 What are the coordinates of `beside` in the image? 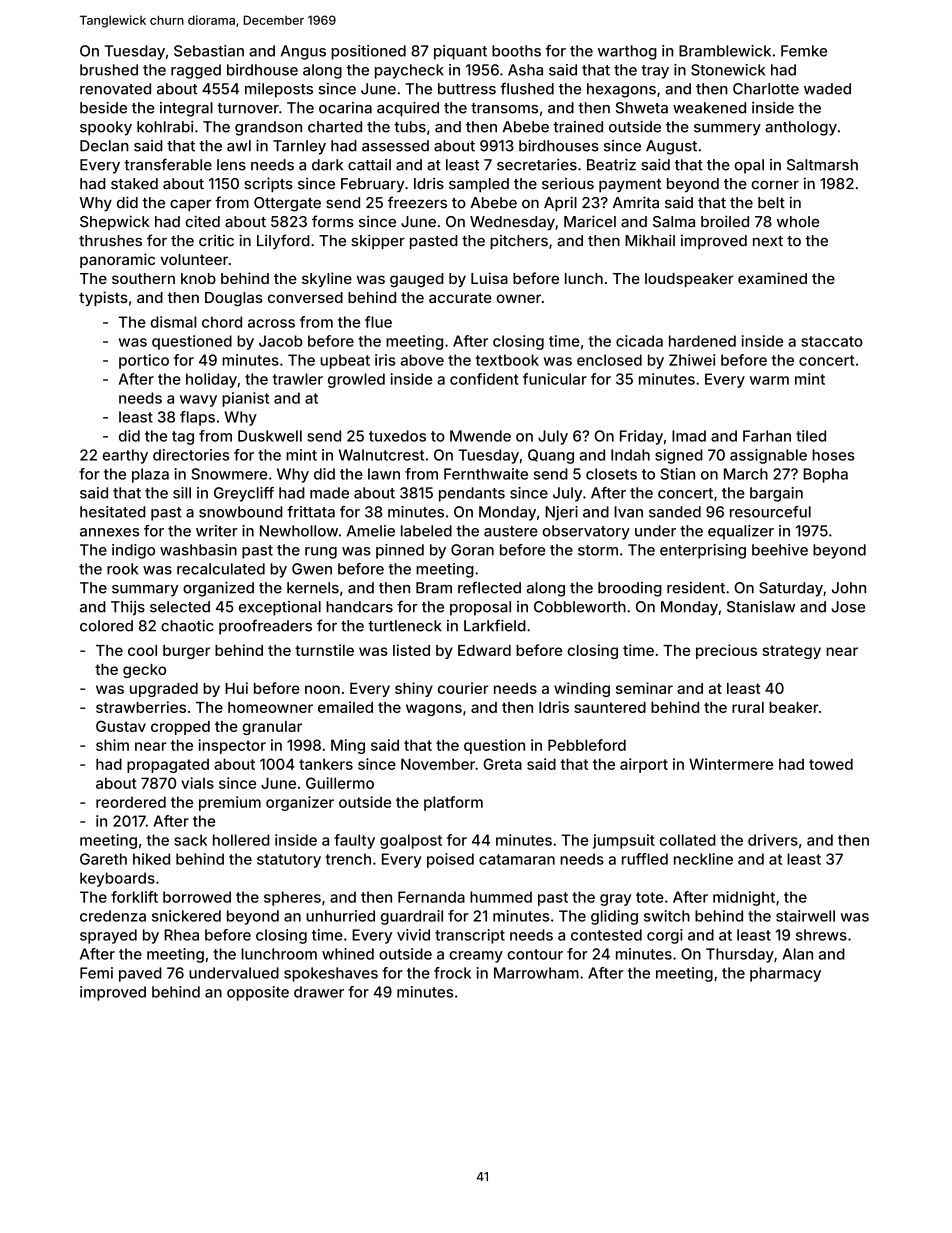 It's located at (103, 108).
